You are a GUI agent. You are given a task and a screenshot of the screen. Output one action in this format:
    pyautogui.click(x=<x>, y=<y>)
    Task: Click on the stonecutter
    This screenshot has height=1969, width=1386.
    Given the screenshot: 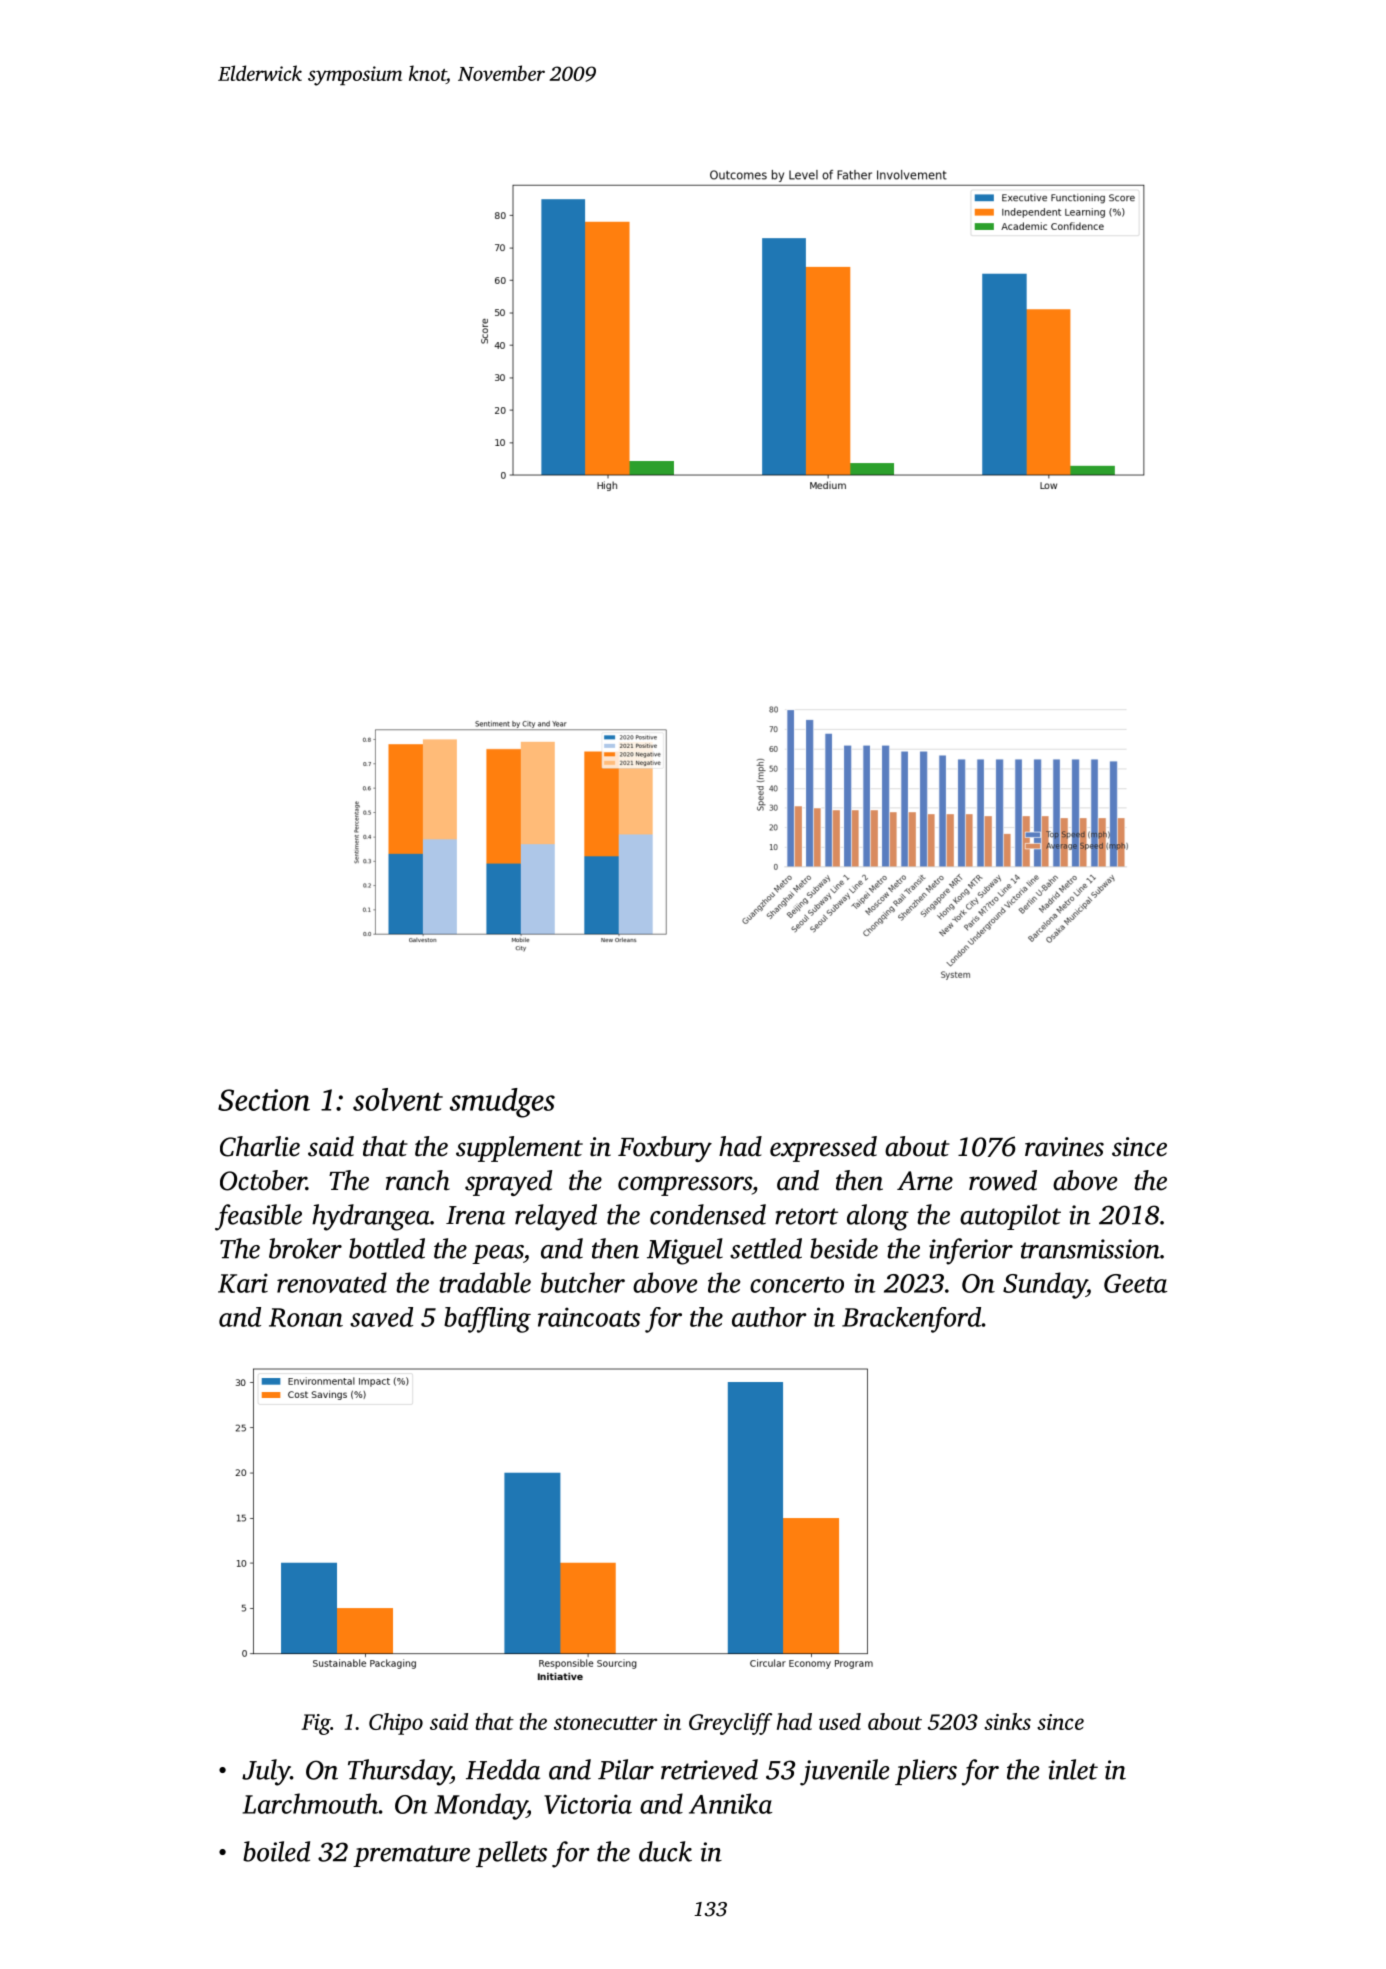 What is the action you would take?
    pyautogui.click(x=605, y=1723)
